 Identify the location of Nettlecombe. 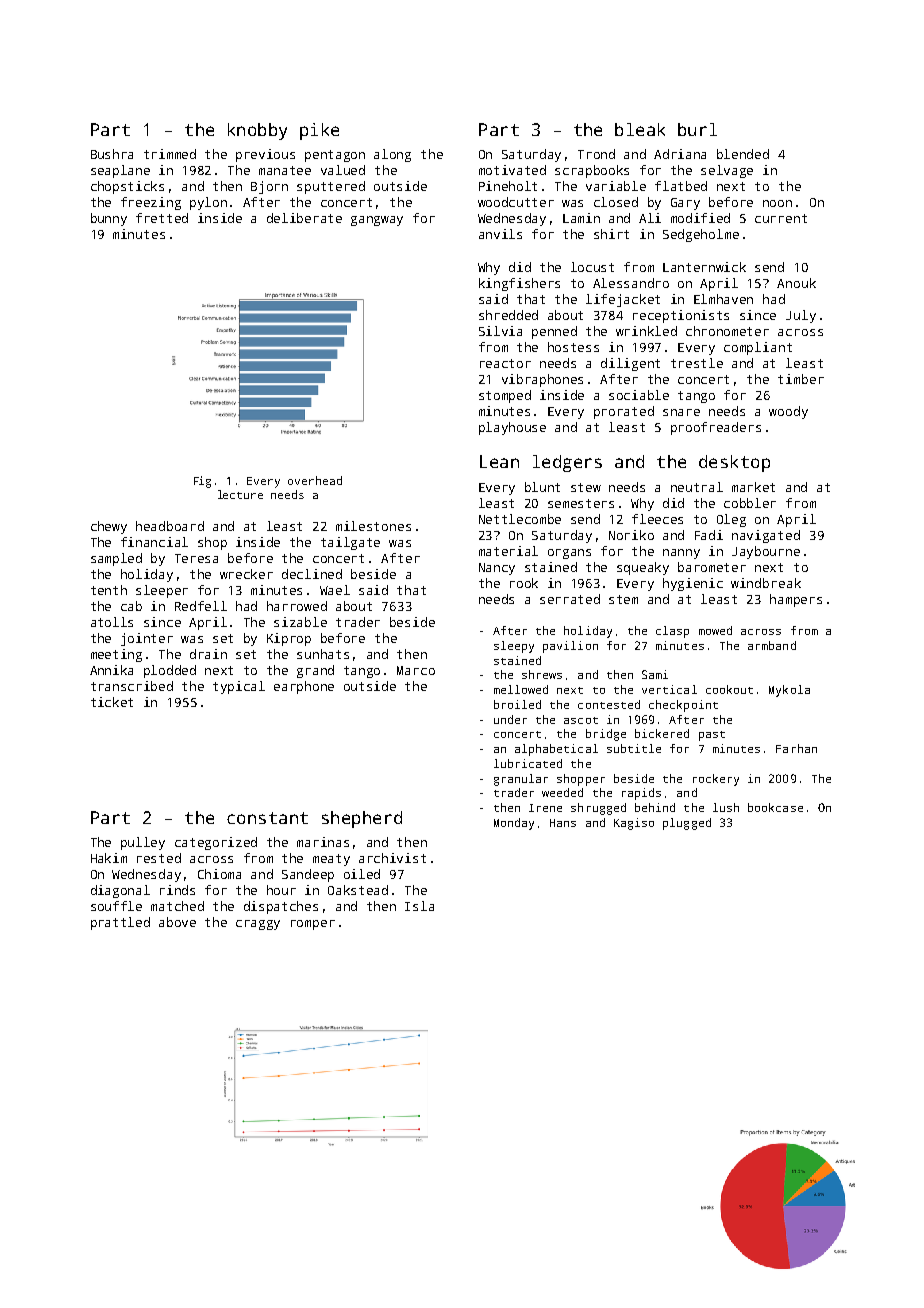
(520, 519).
